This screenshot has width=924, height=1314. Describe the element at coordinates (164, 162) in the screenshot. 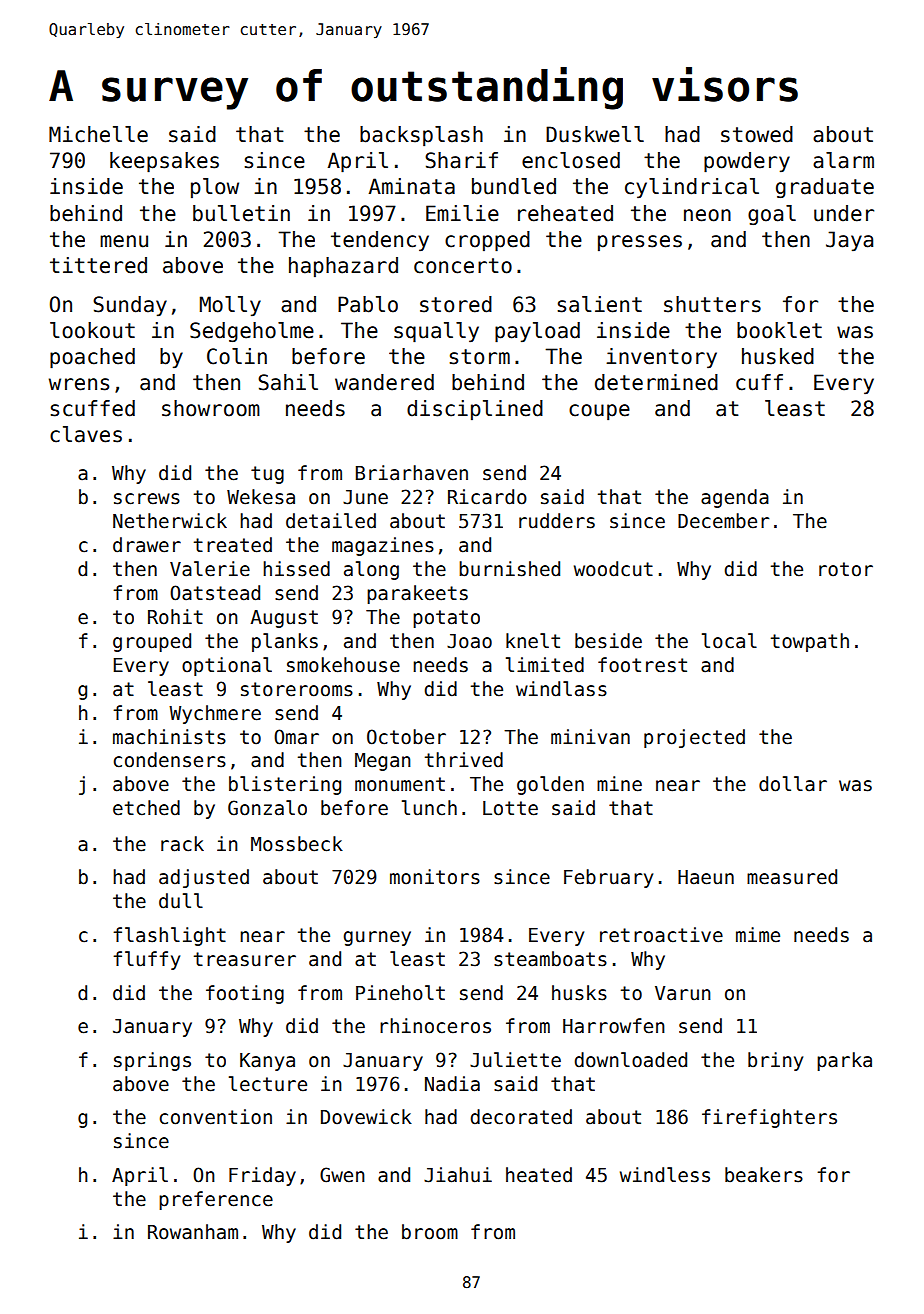

I see `keepsakes` at that location.
